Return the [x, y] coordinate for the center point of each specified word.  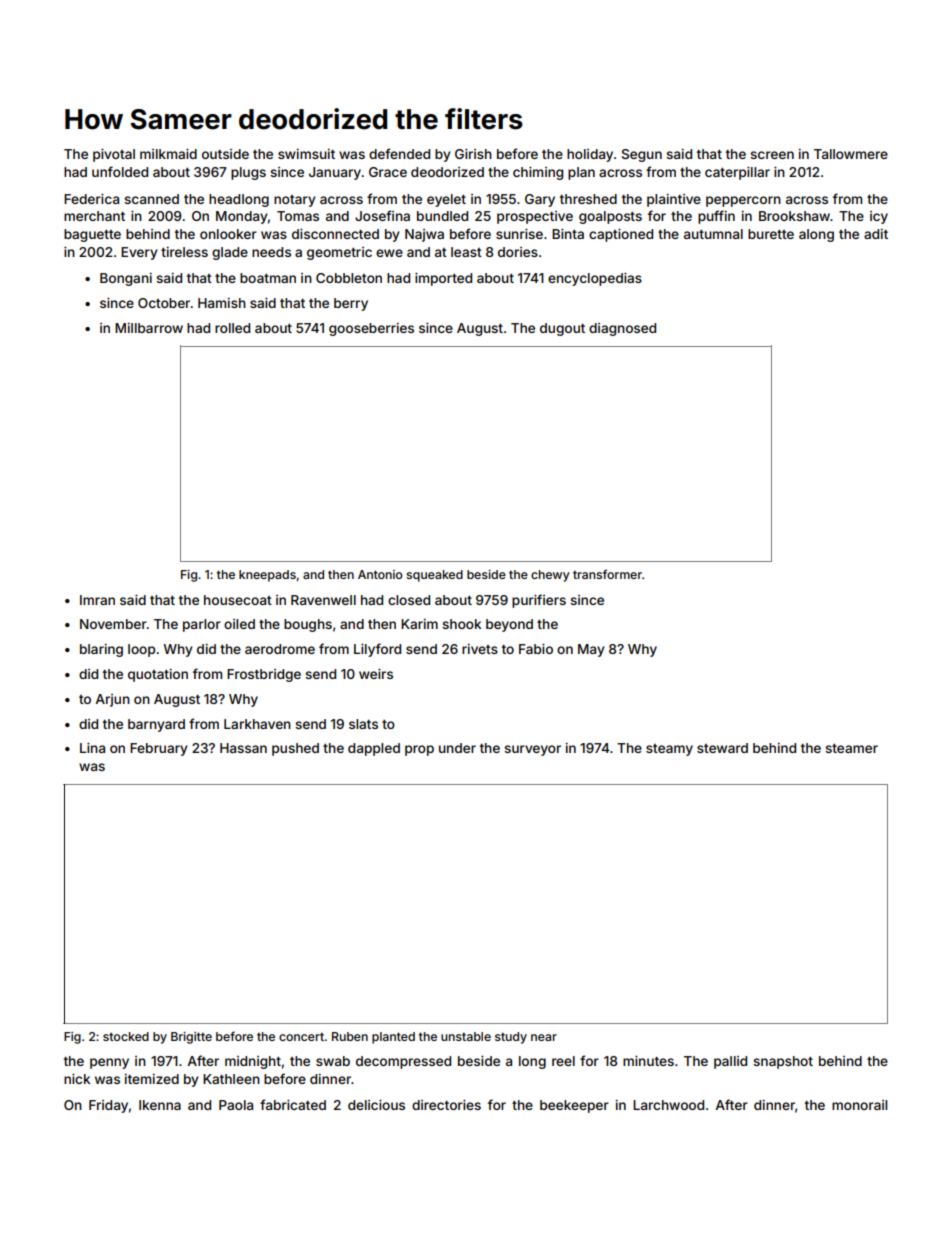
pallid [730, 1062]
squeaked [434, 576]
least [466, 252]
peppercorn [743, 201]
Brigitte [191, 1038]
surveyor [532, 750]
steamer [851, 748]
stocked [126, 1036]
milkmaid [168, 154]
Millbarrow [149, 328]
